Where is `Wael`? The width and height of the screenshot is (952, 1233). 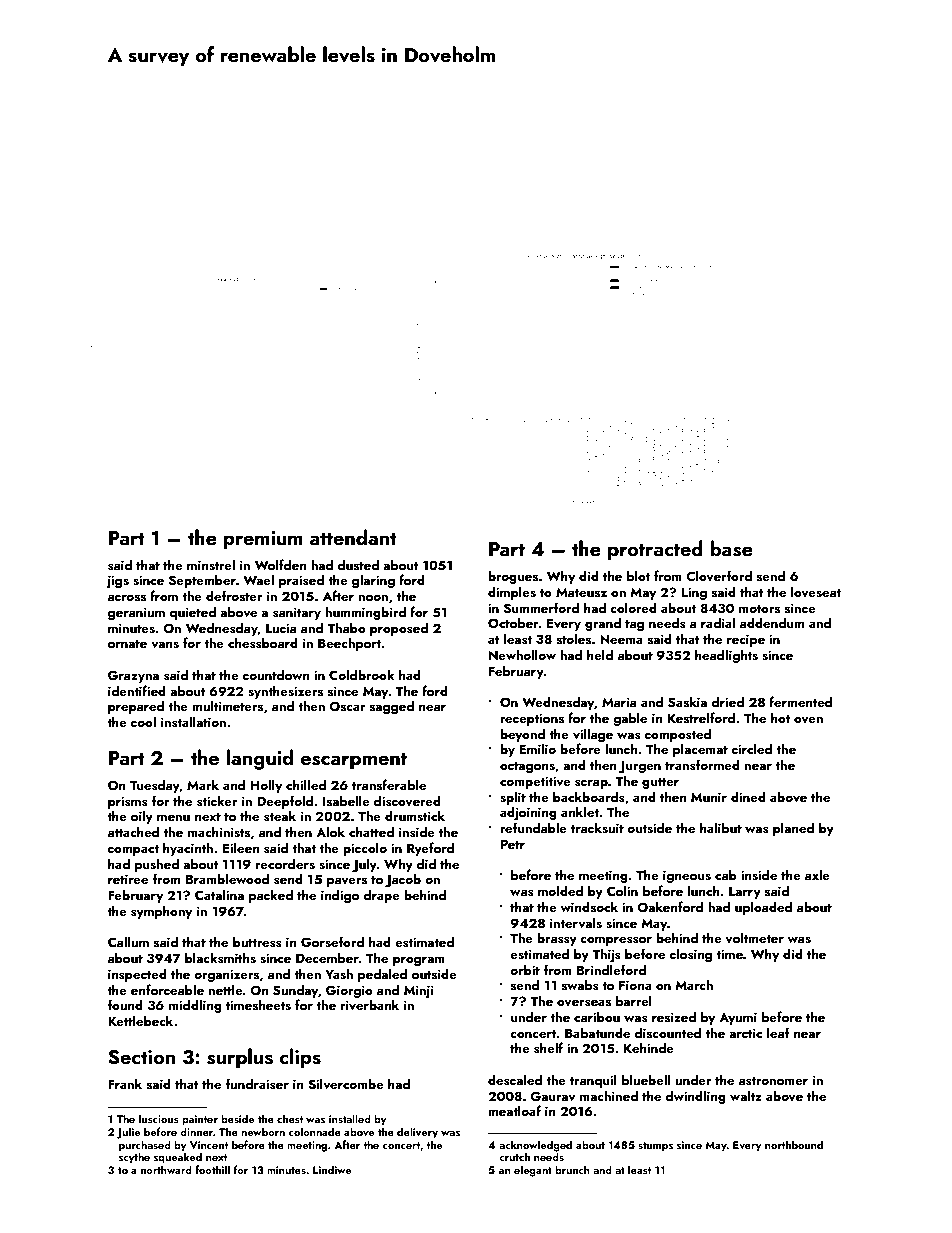 Wael is located at coordinates (258, 579).
